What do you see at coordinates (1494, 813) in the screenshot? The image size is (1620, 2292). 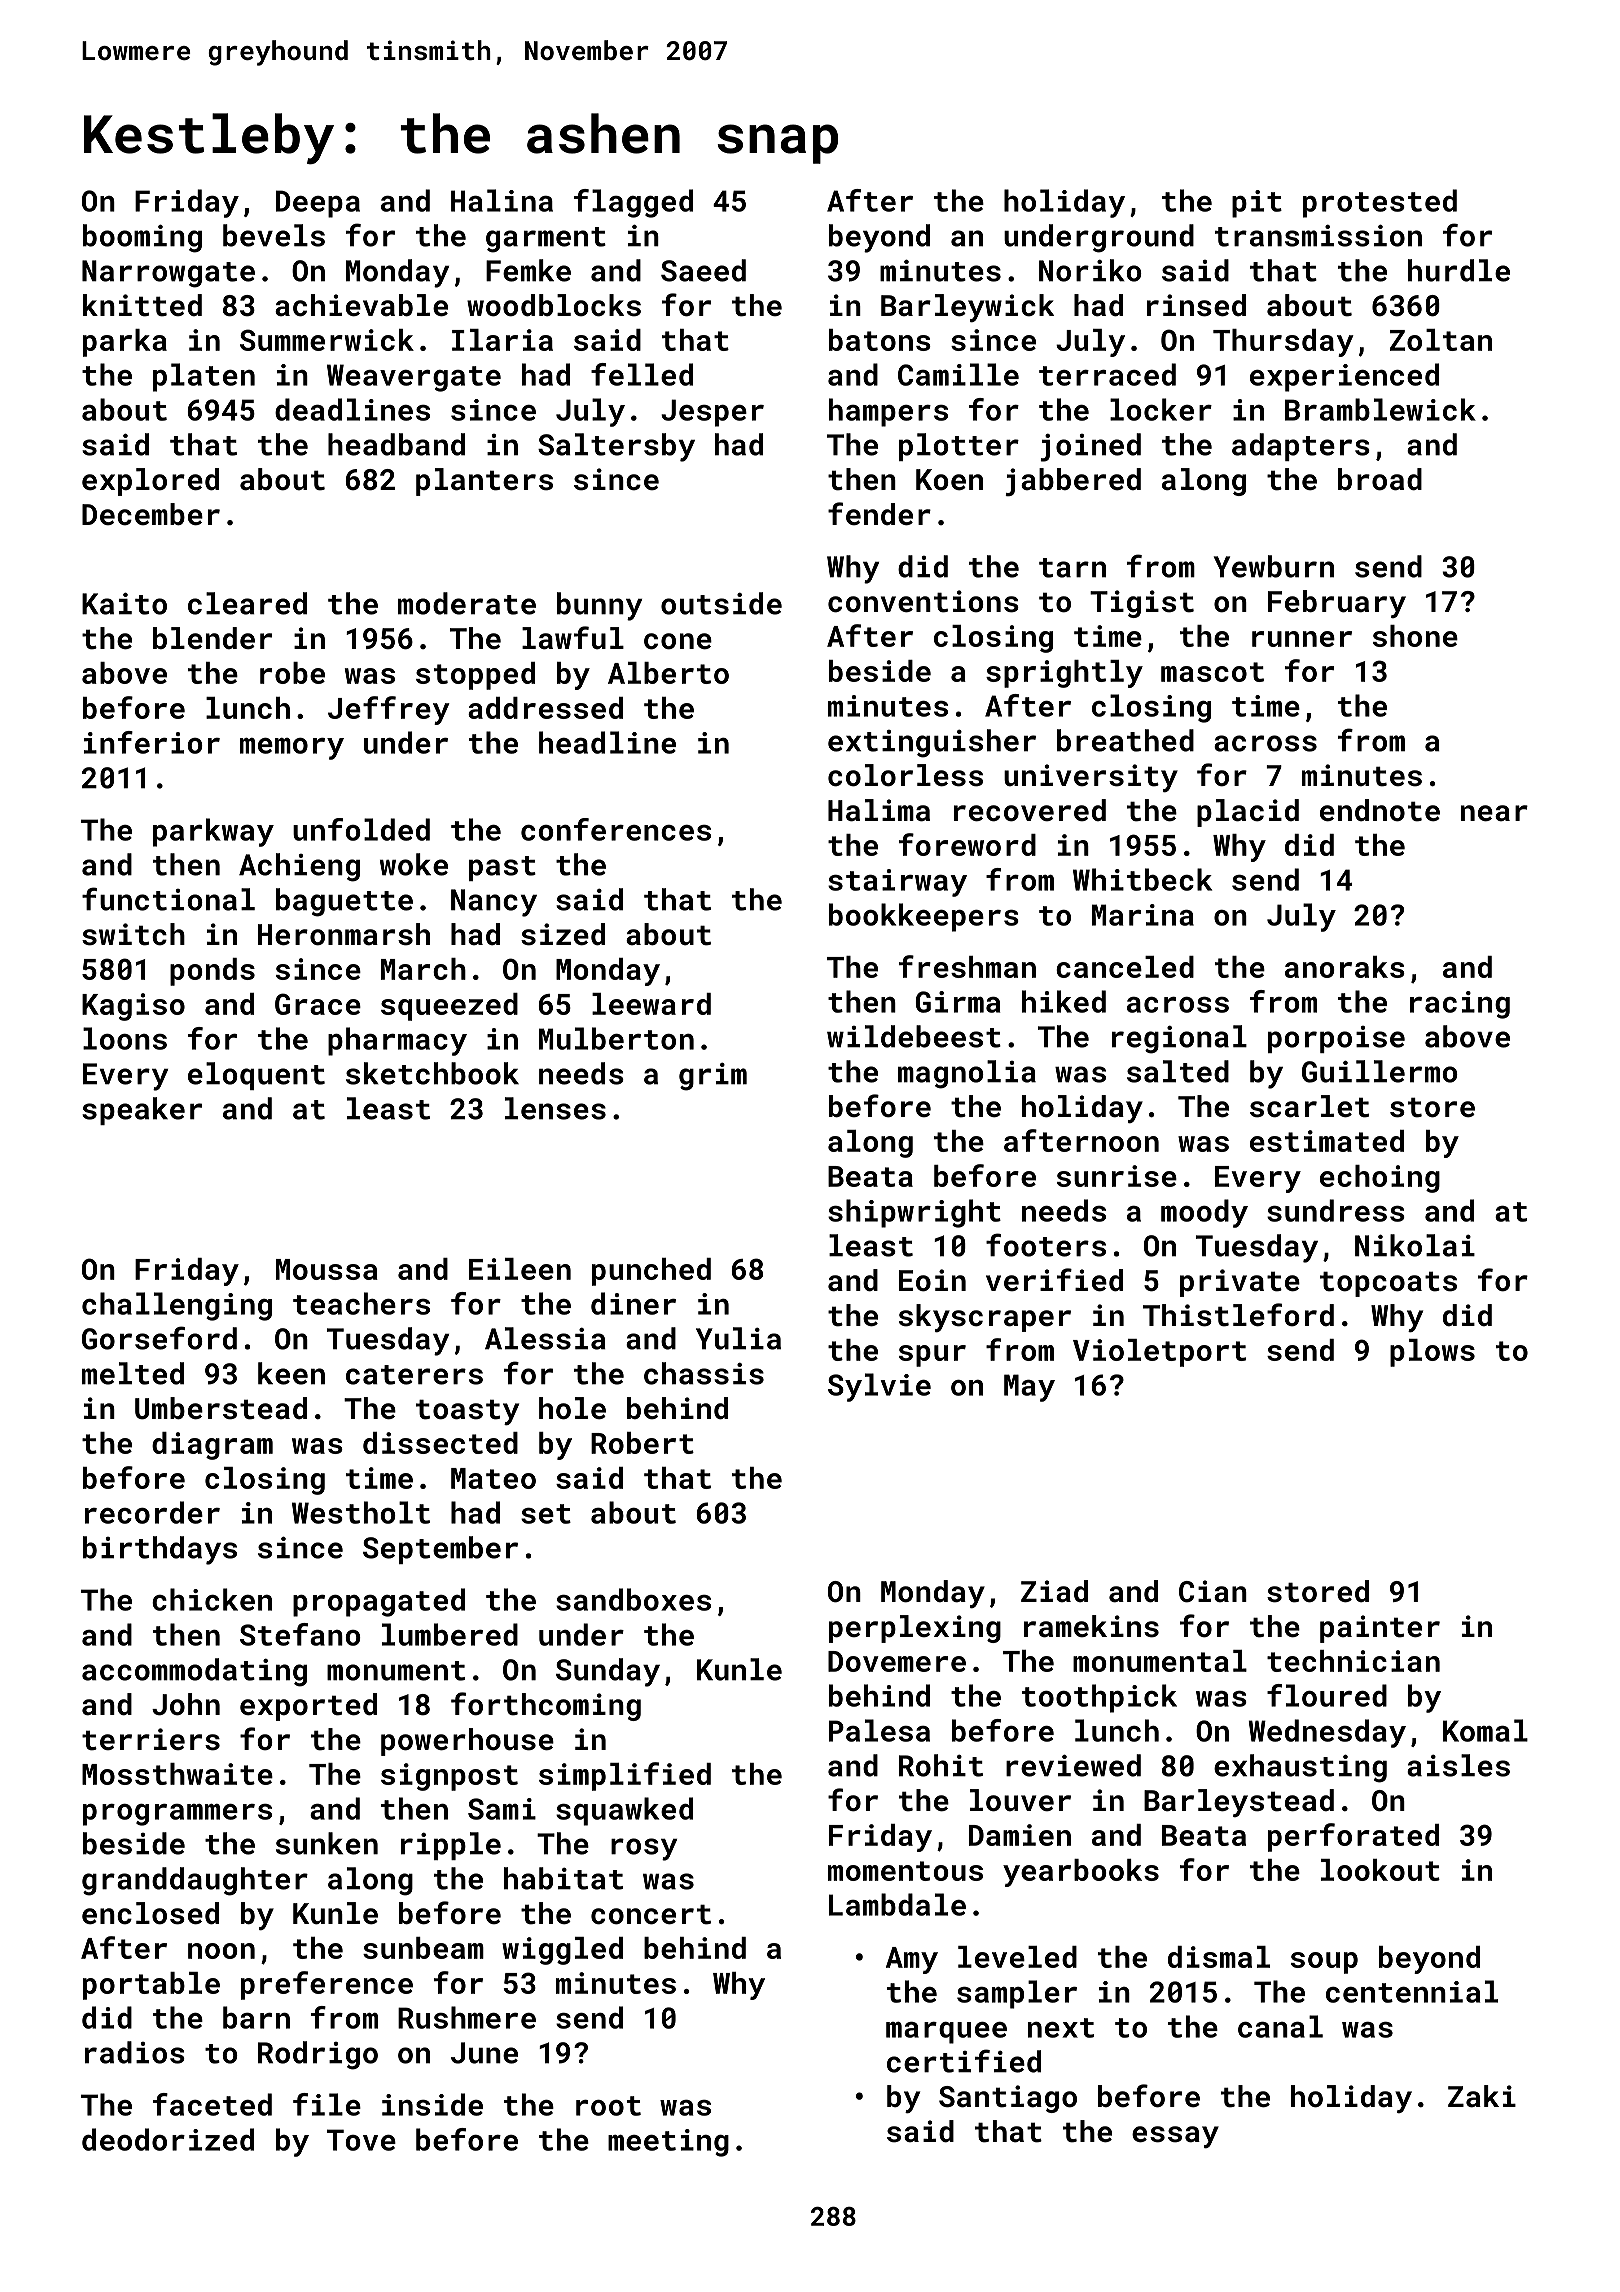 I see `near` at bounding box center [1494, 813].
